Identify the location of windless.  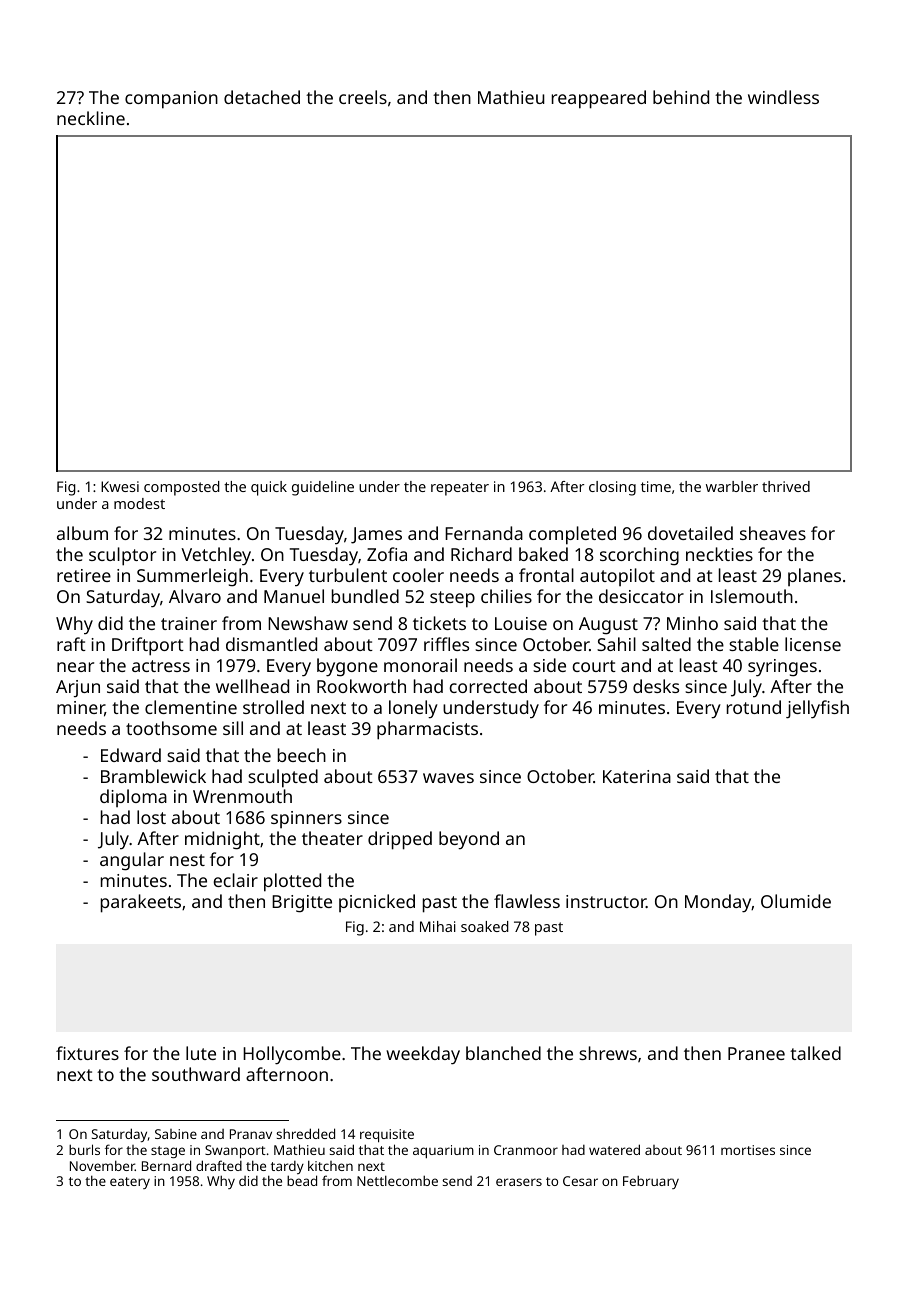
(783, 97).
